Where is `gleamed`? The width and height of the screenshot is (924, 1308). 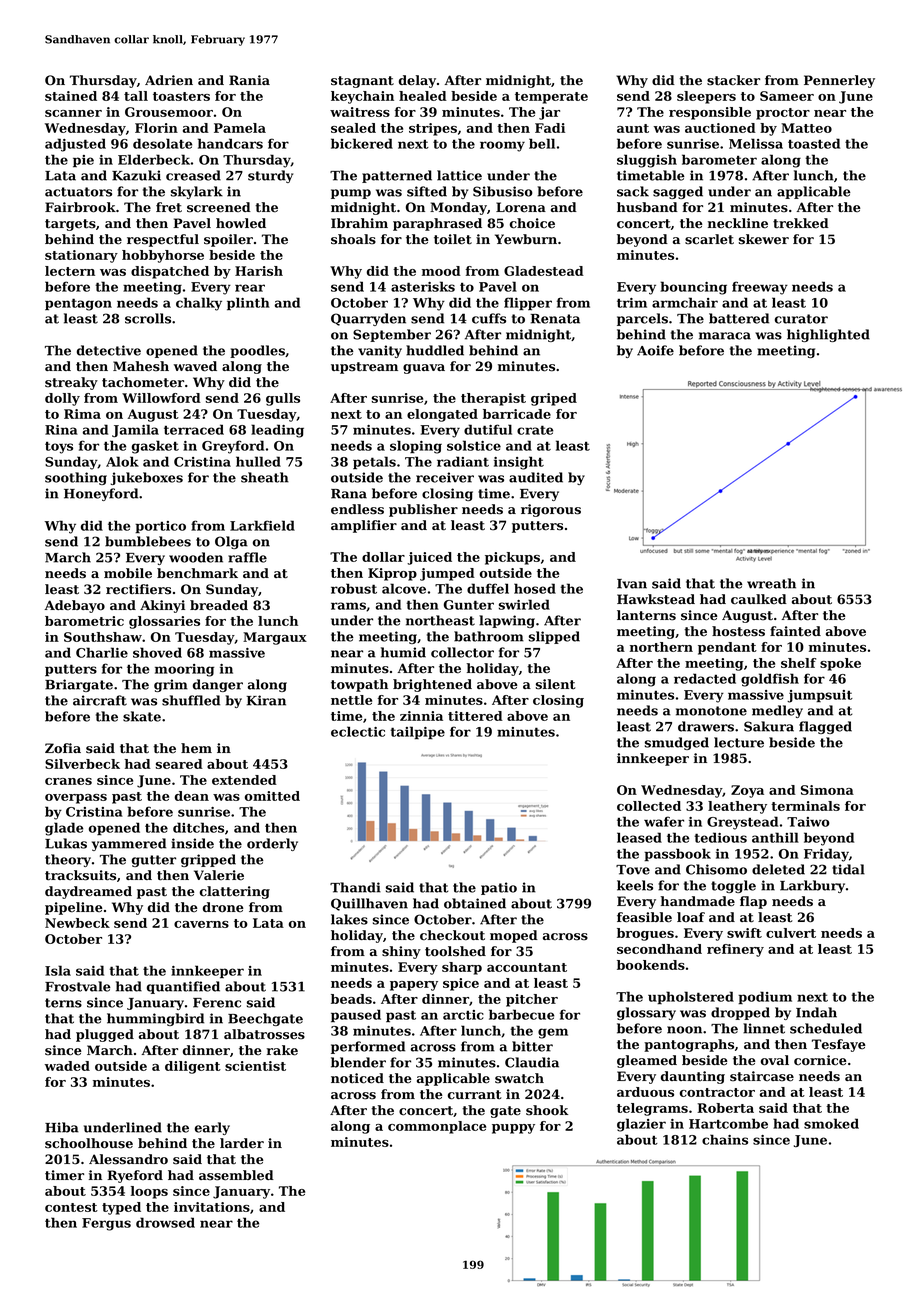
gleamed is located at coordinates (647, 1061).
